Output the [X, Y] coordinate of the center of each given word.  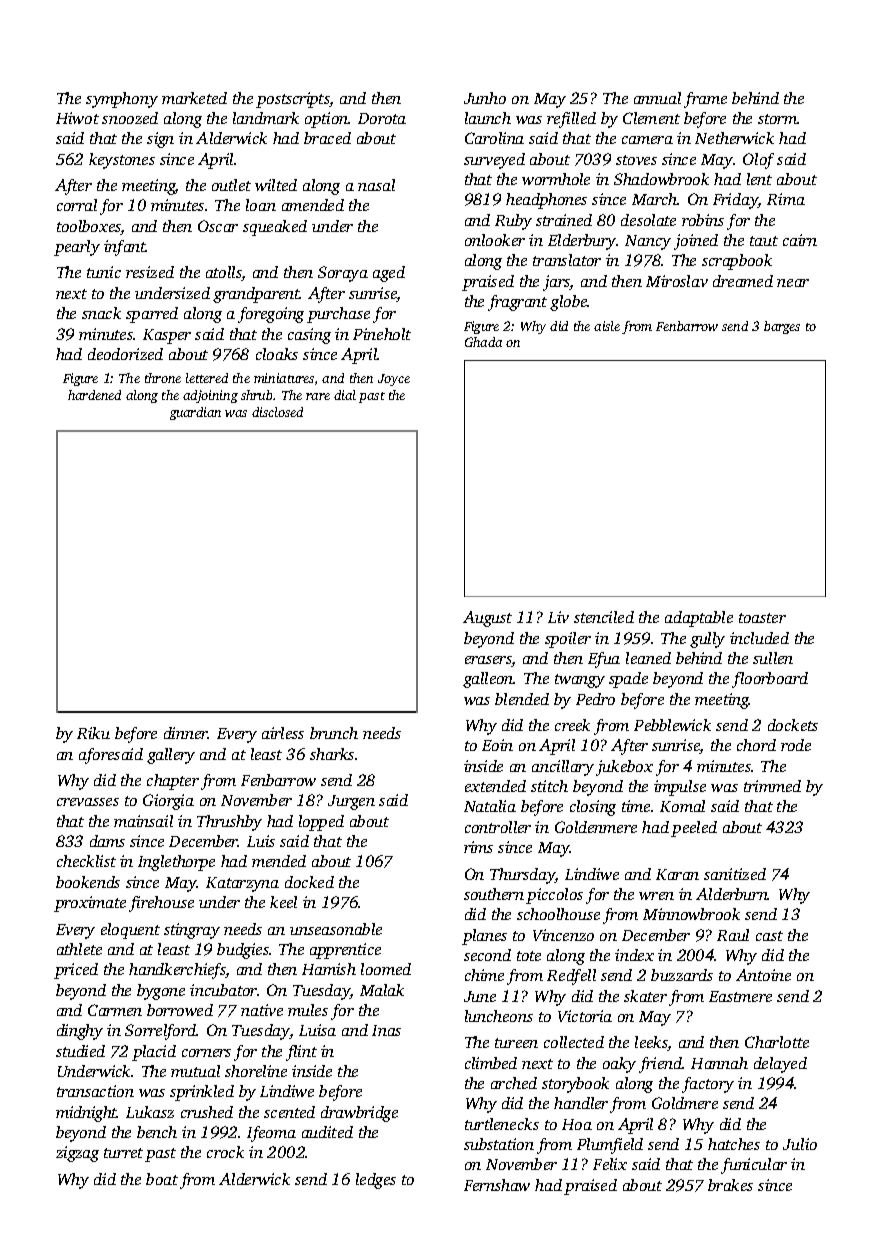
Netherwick [734, 138]
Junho [485, 98]
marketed [194, 98]
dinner [186, 733]
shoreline [256, 1071]
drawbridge [359, 1114]
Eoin [497, 745]
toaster [762, 618]
